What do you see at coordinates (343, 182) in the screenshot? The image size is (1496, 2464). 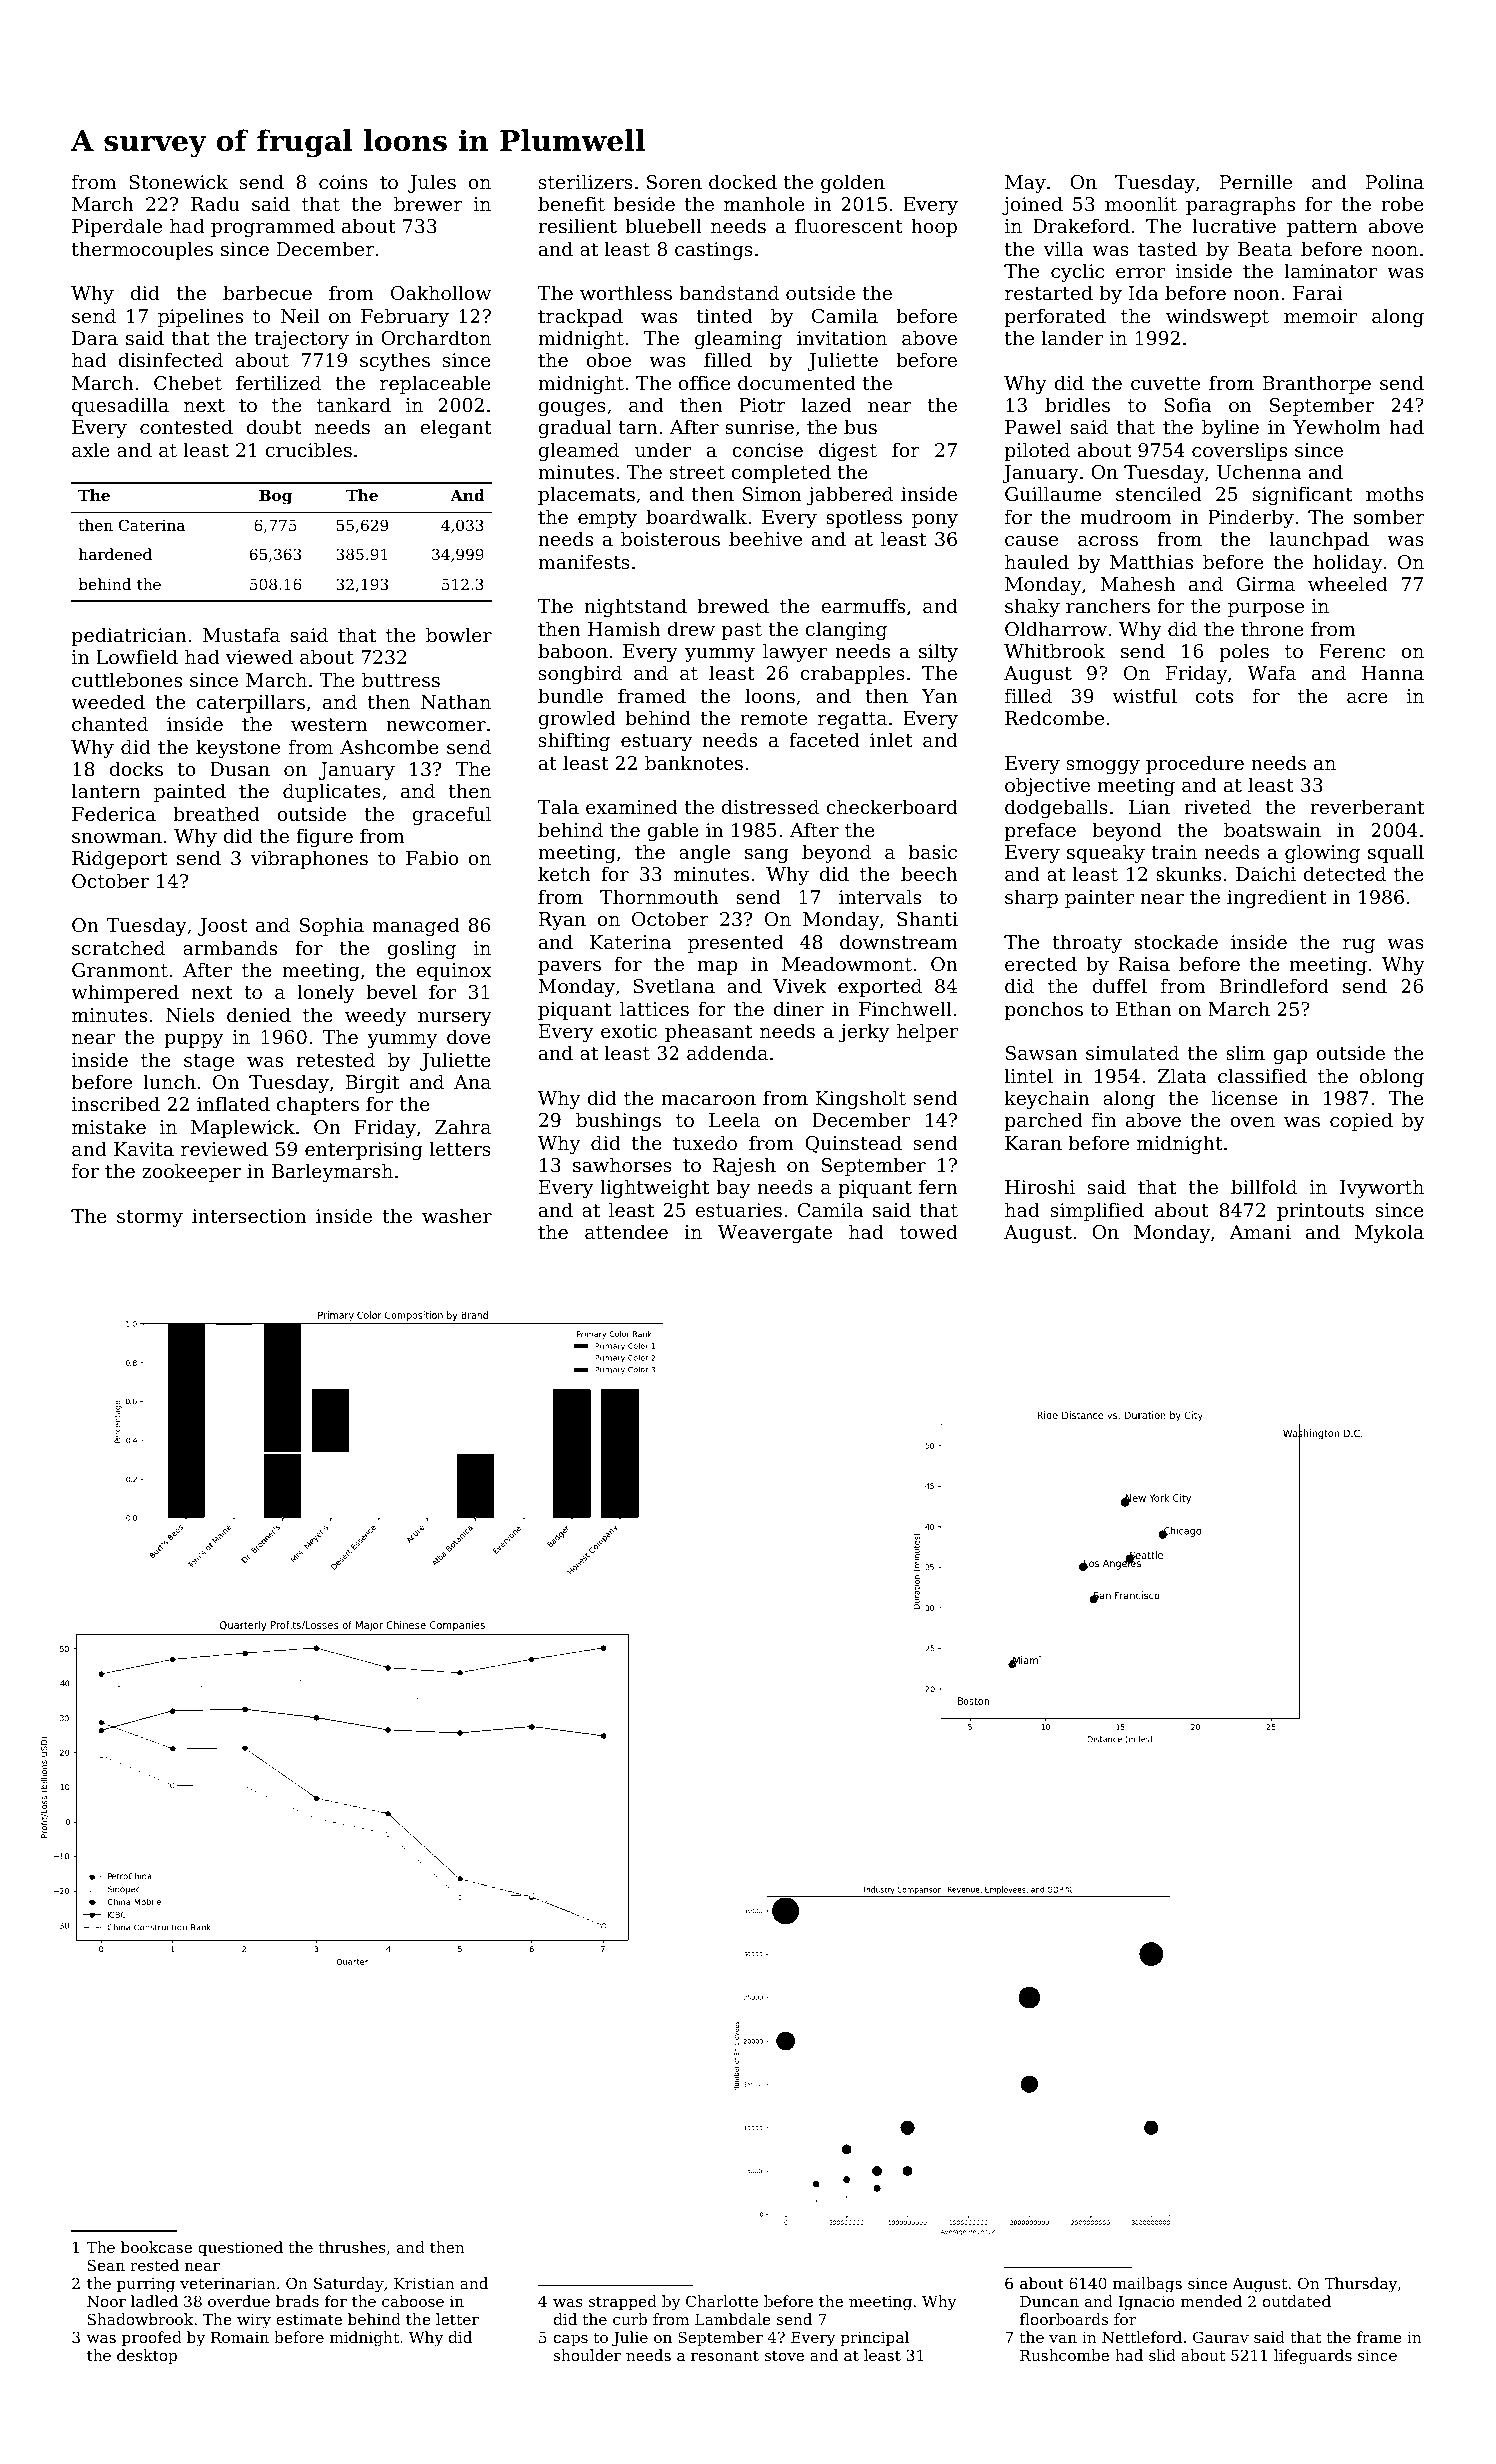 I see `coins` at bounding box center [343, 182].
